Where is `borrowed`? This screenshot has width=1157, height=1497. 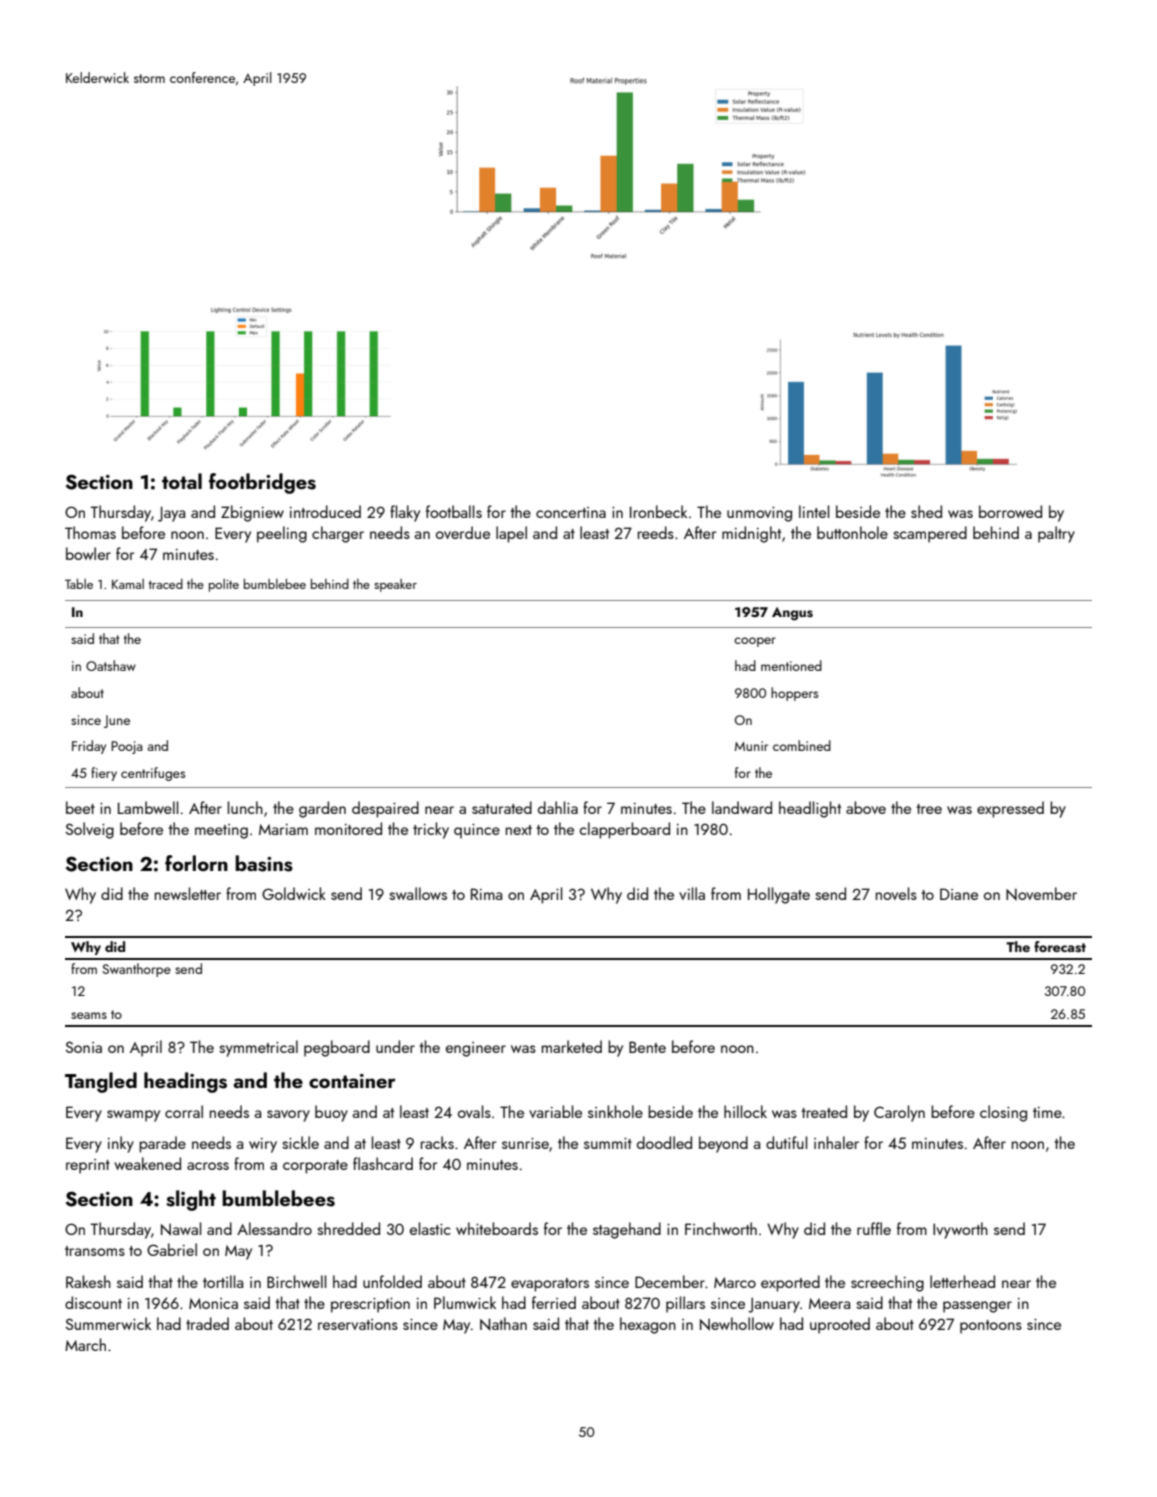 borrowed is located at coordinates (1010, 511).
